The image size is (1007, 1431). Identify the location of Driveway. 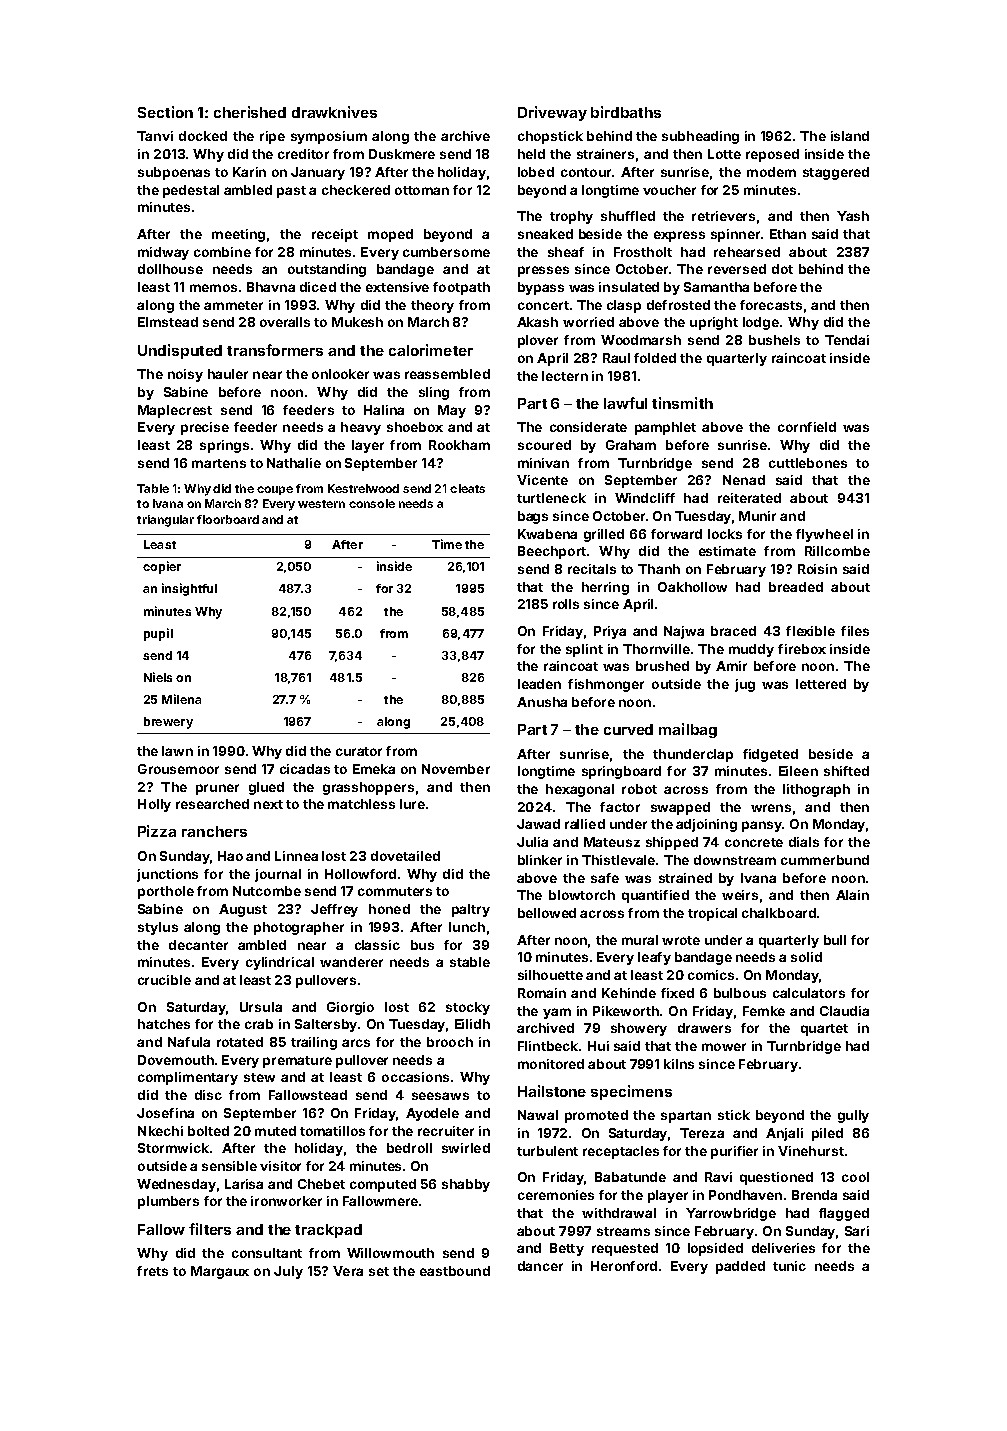
(552, 113).
